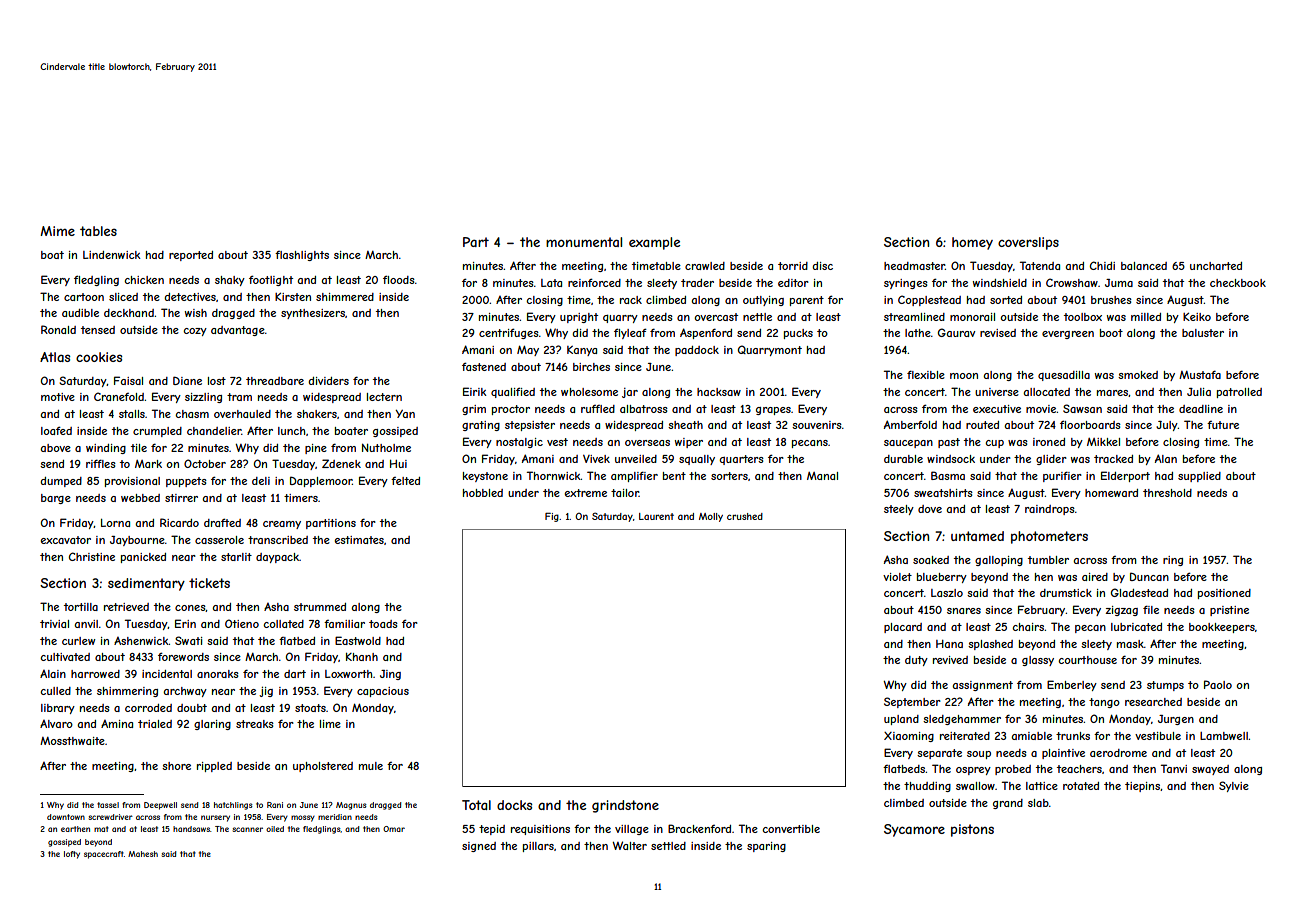 This page has width=1308, height=924. What do you see at coordinates (108, 805) in the page?
I see `tassel` at bounding box center [108, 805].
